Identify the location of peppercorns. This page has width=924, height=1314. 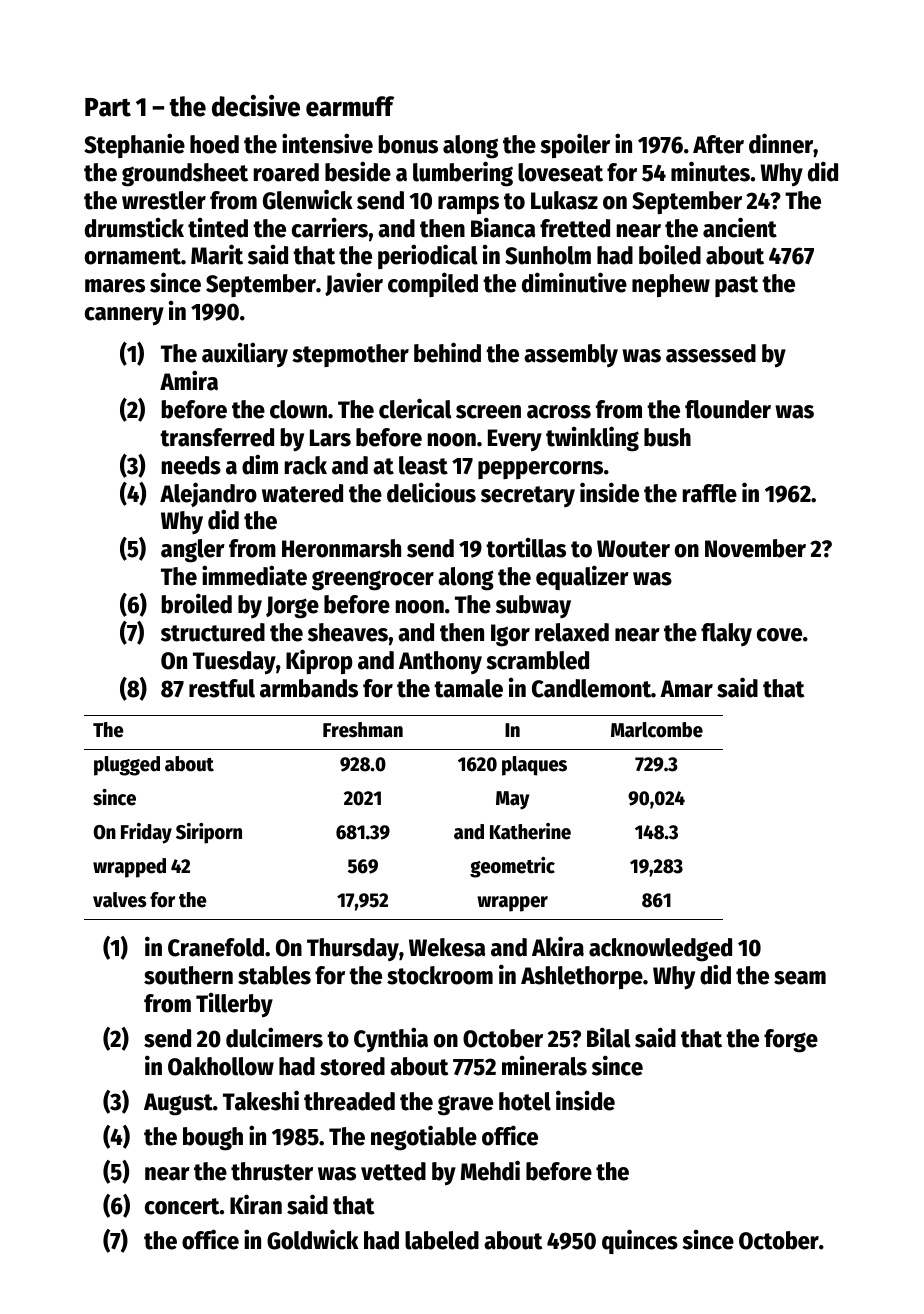
(540, 470).
